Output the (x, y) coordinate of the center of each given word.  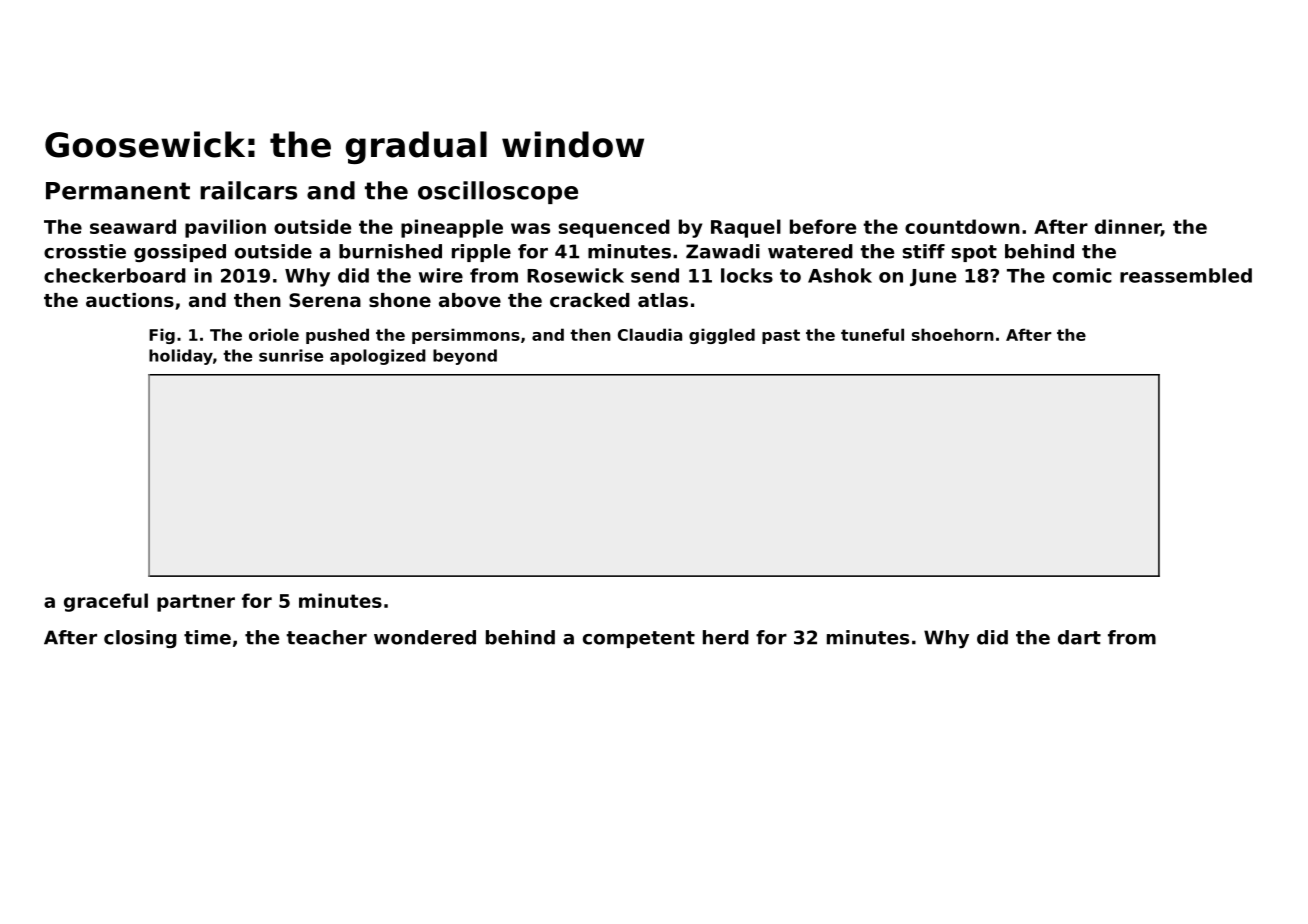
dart (1079, 637)
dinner (1128, 228)
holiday (181, 357)
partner (196, 603)
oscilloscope (498, 192)
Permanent (118, 191)
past (781, 336)
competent (639, 639)
